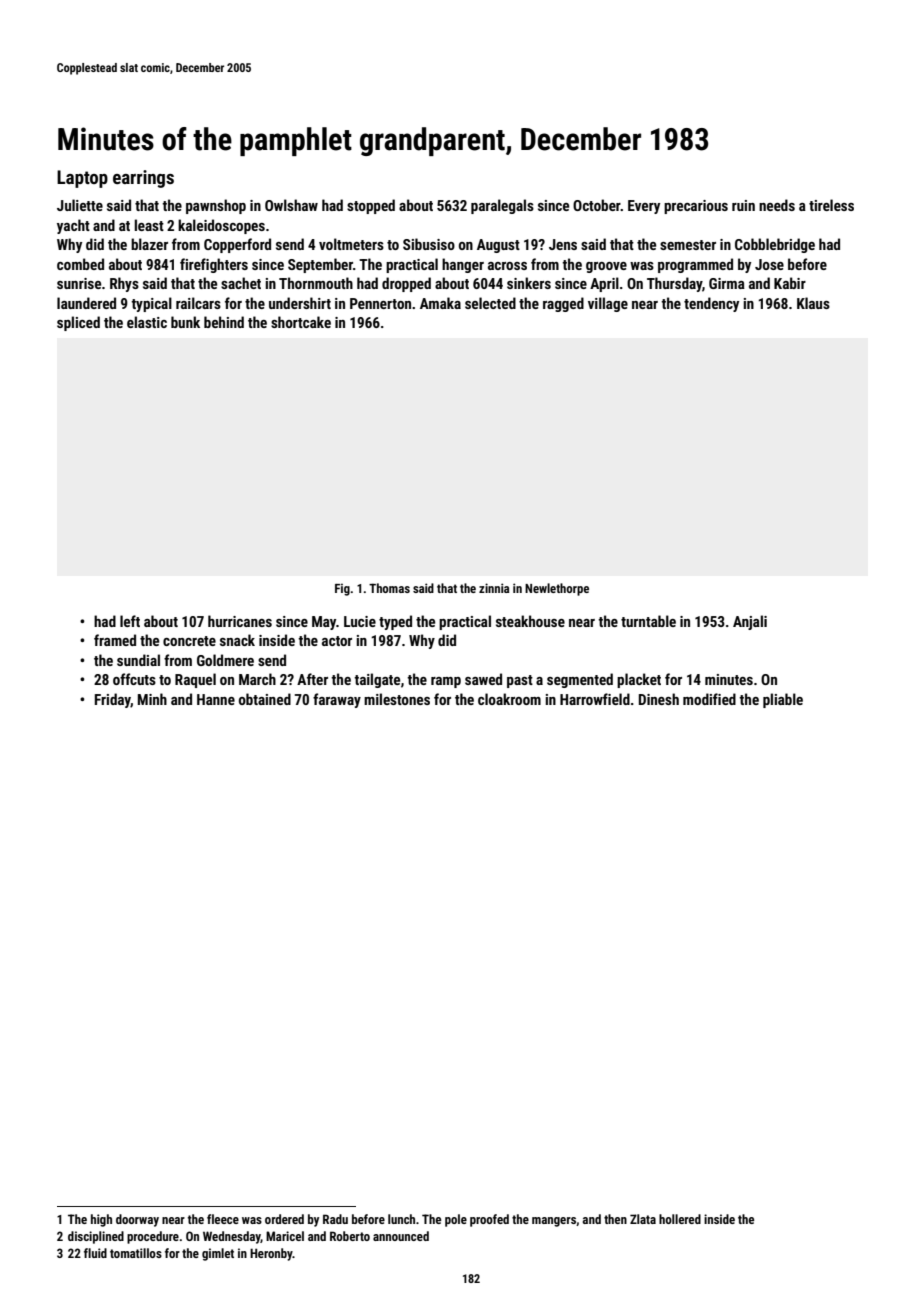  Describe the element at coordinates (831, 205) in the screenshot. I see `tireless` at that location.
